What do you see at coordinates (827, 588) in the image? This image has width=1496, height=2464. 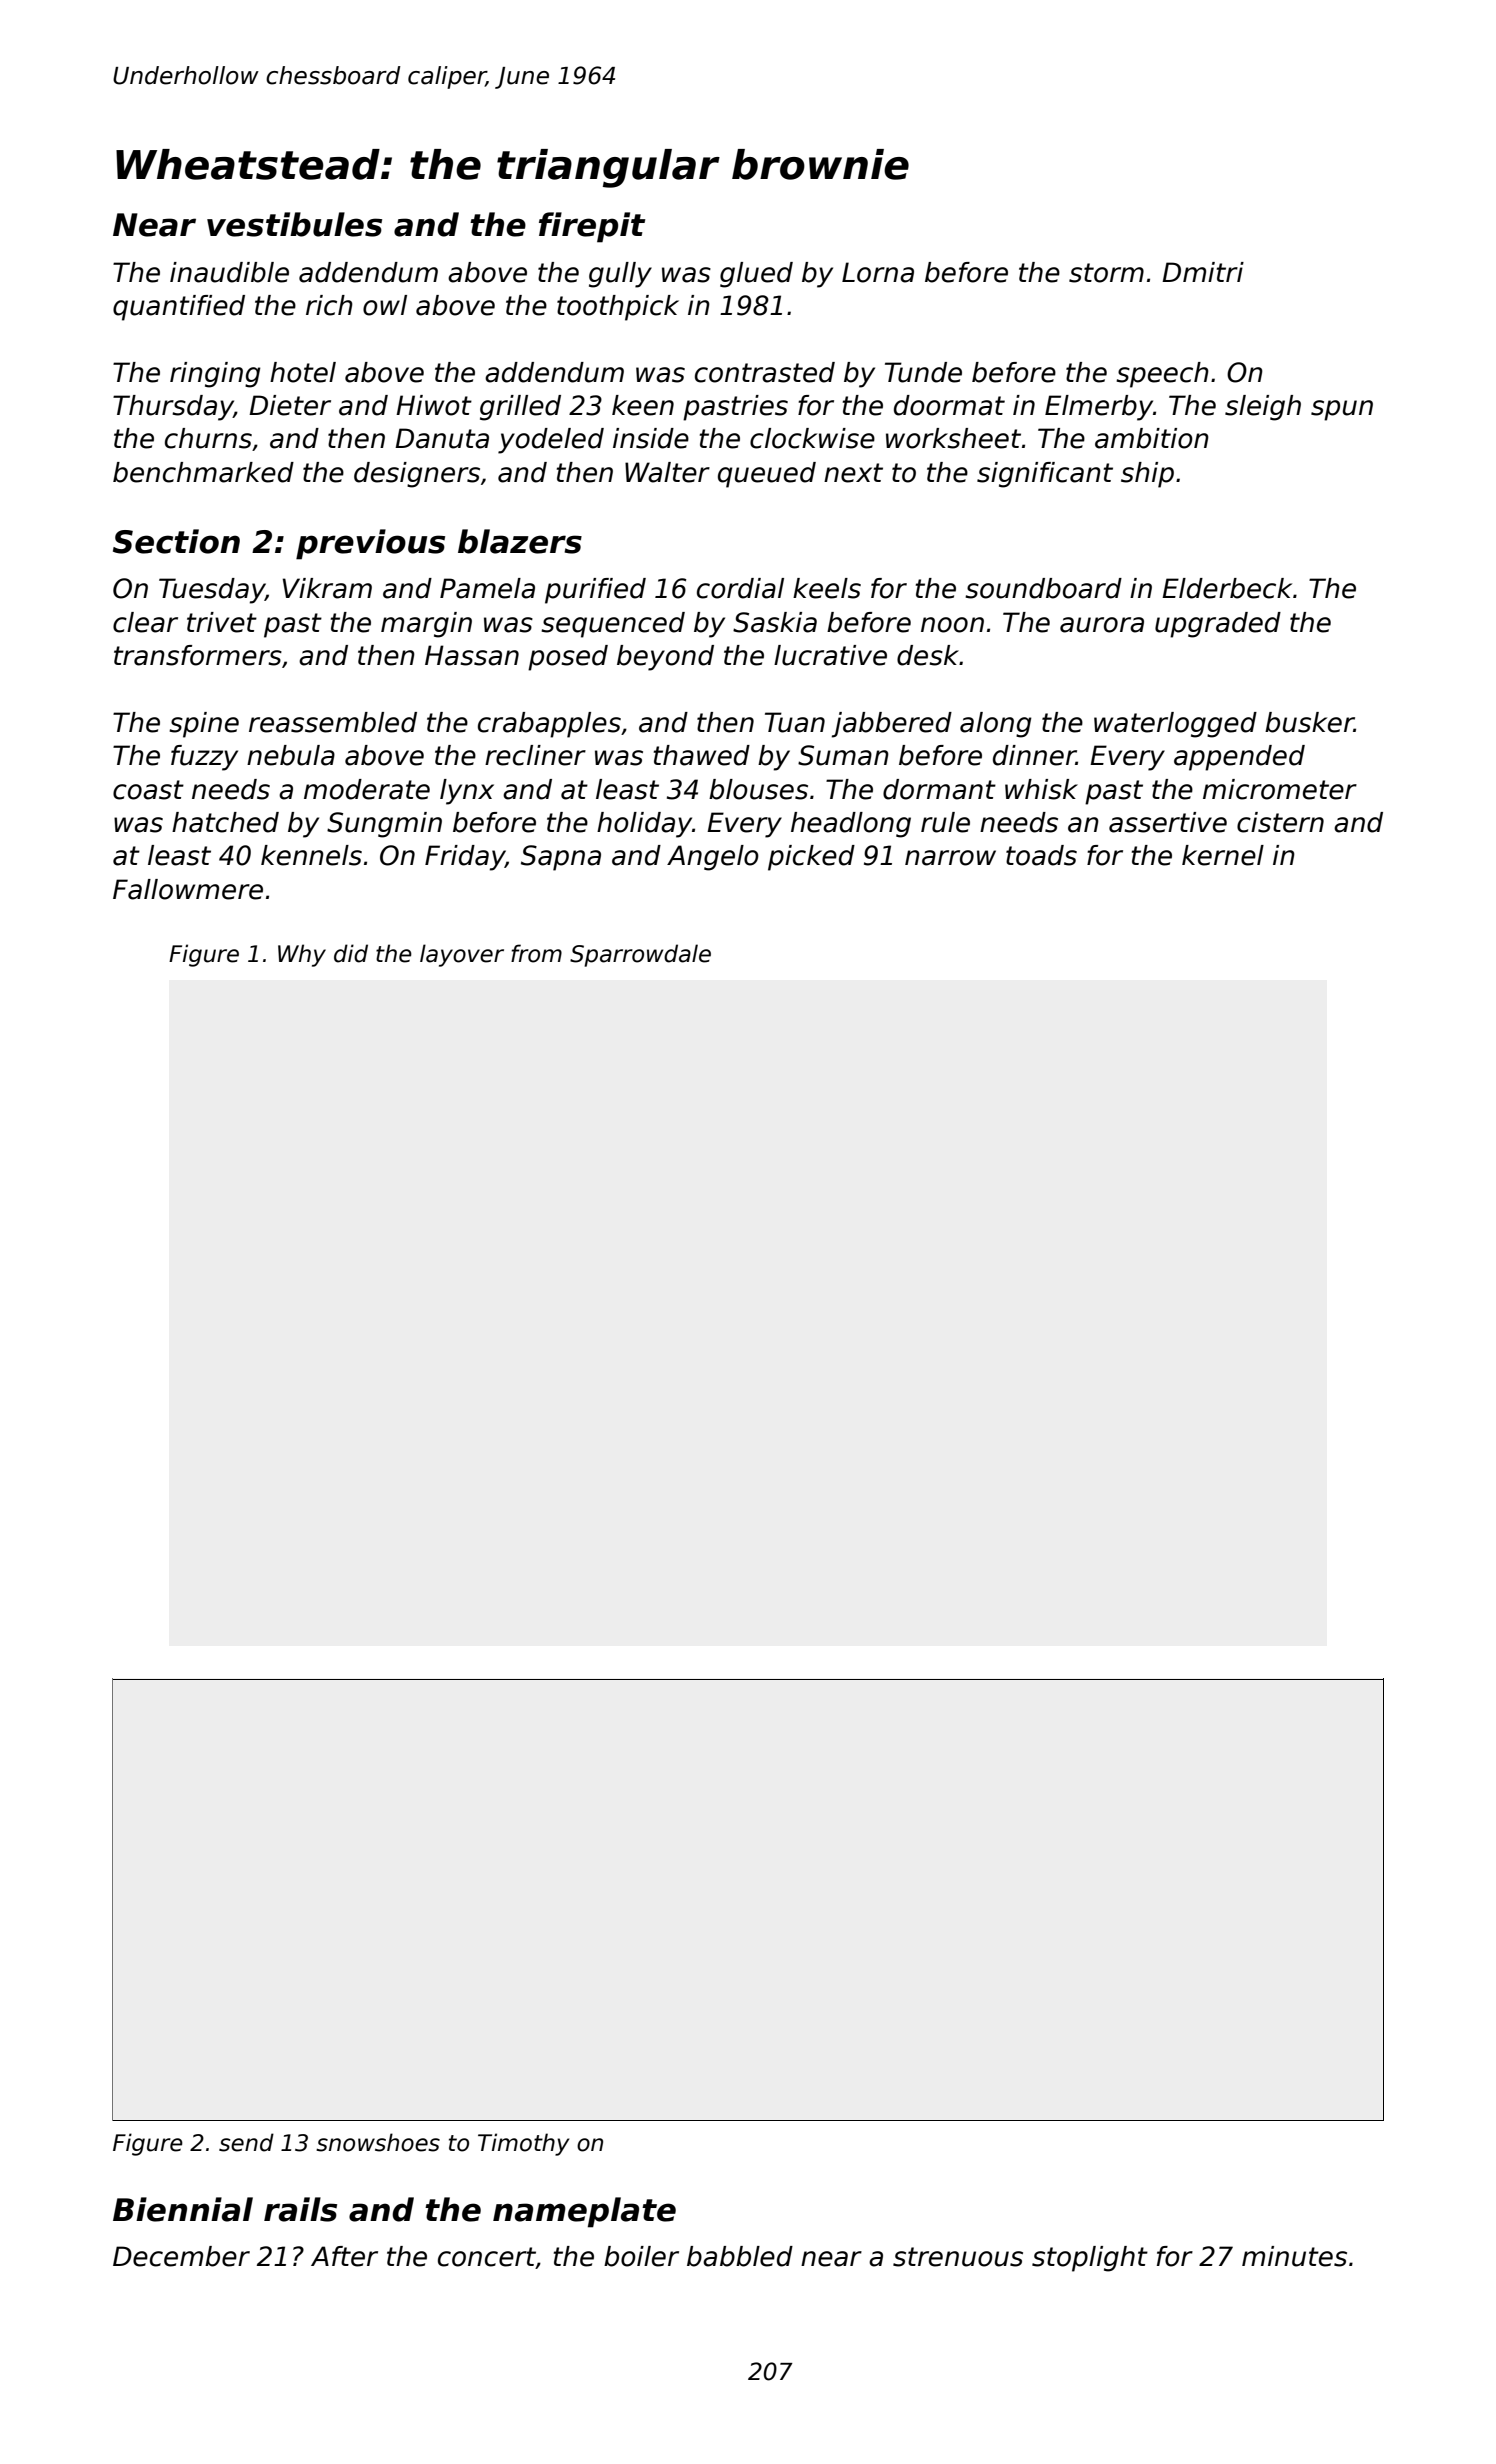 I see `keels` at bounding box center [827, 588].
